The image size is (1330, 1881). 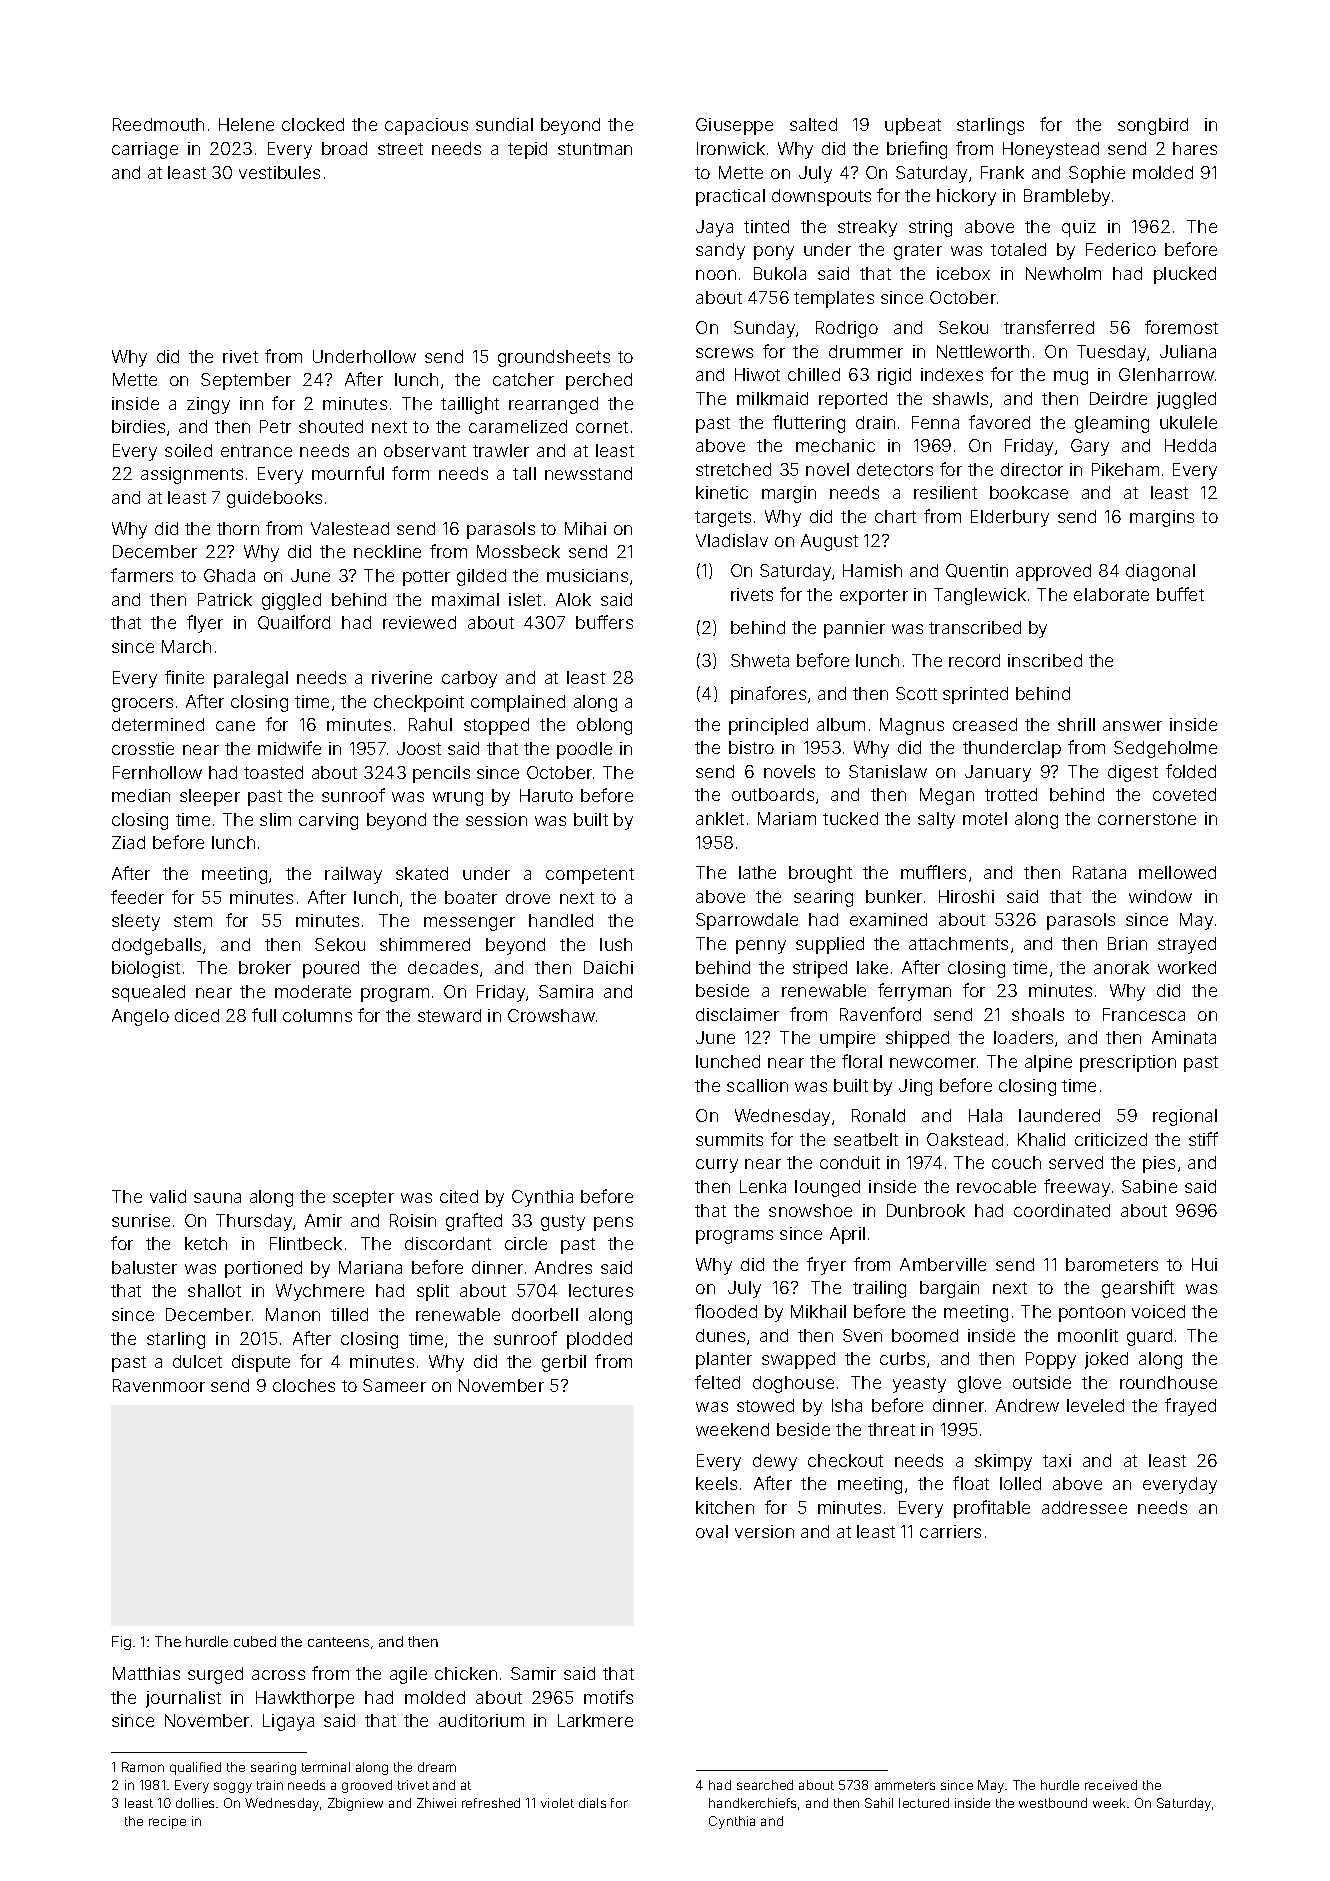 What do you see at coordinates (592, 1803) in the page?
I see `dials` at bounding box center [592, 1803].
